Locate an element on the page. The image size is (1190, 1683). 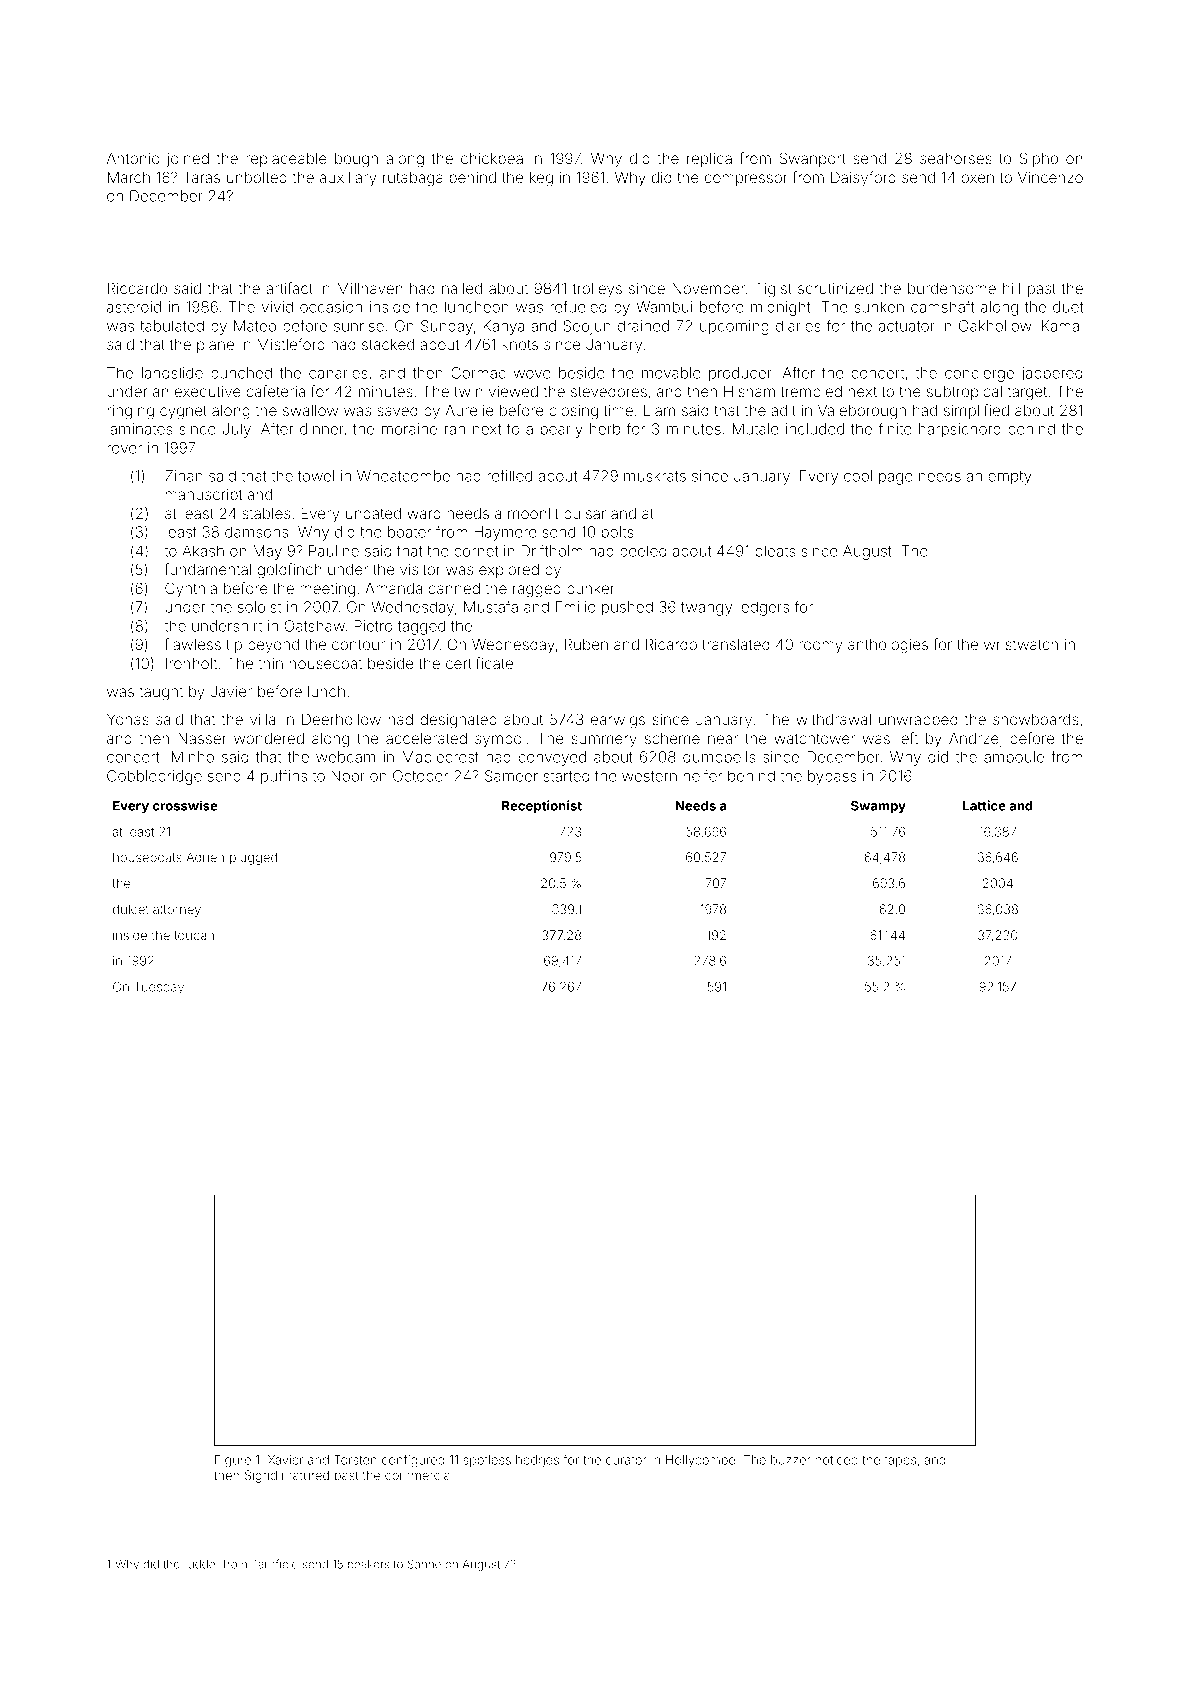
wristwatch is located at coordinates (1021, 644).
